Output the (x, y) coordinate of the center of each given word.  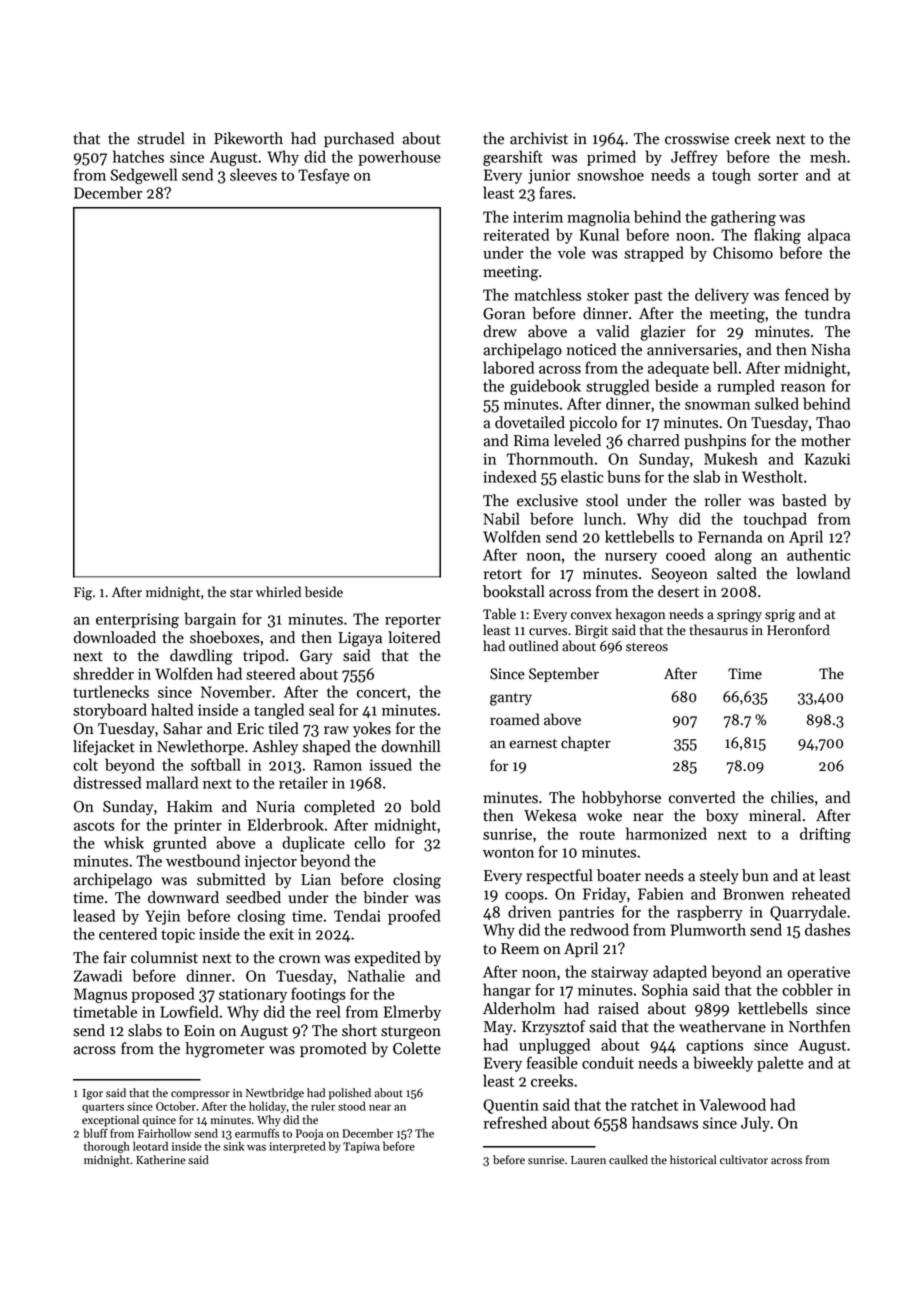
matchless (547, 294)
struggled (617, 387)
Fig (83, 594)
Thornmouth (549, 458)
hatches (138, 156)
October (176, 1106)
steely (719, 877)
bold (425, 806)
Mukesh (731, 458)
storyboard (110, 711)
